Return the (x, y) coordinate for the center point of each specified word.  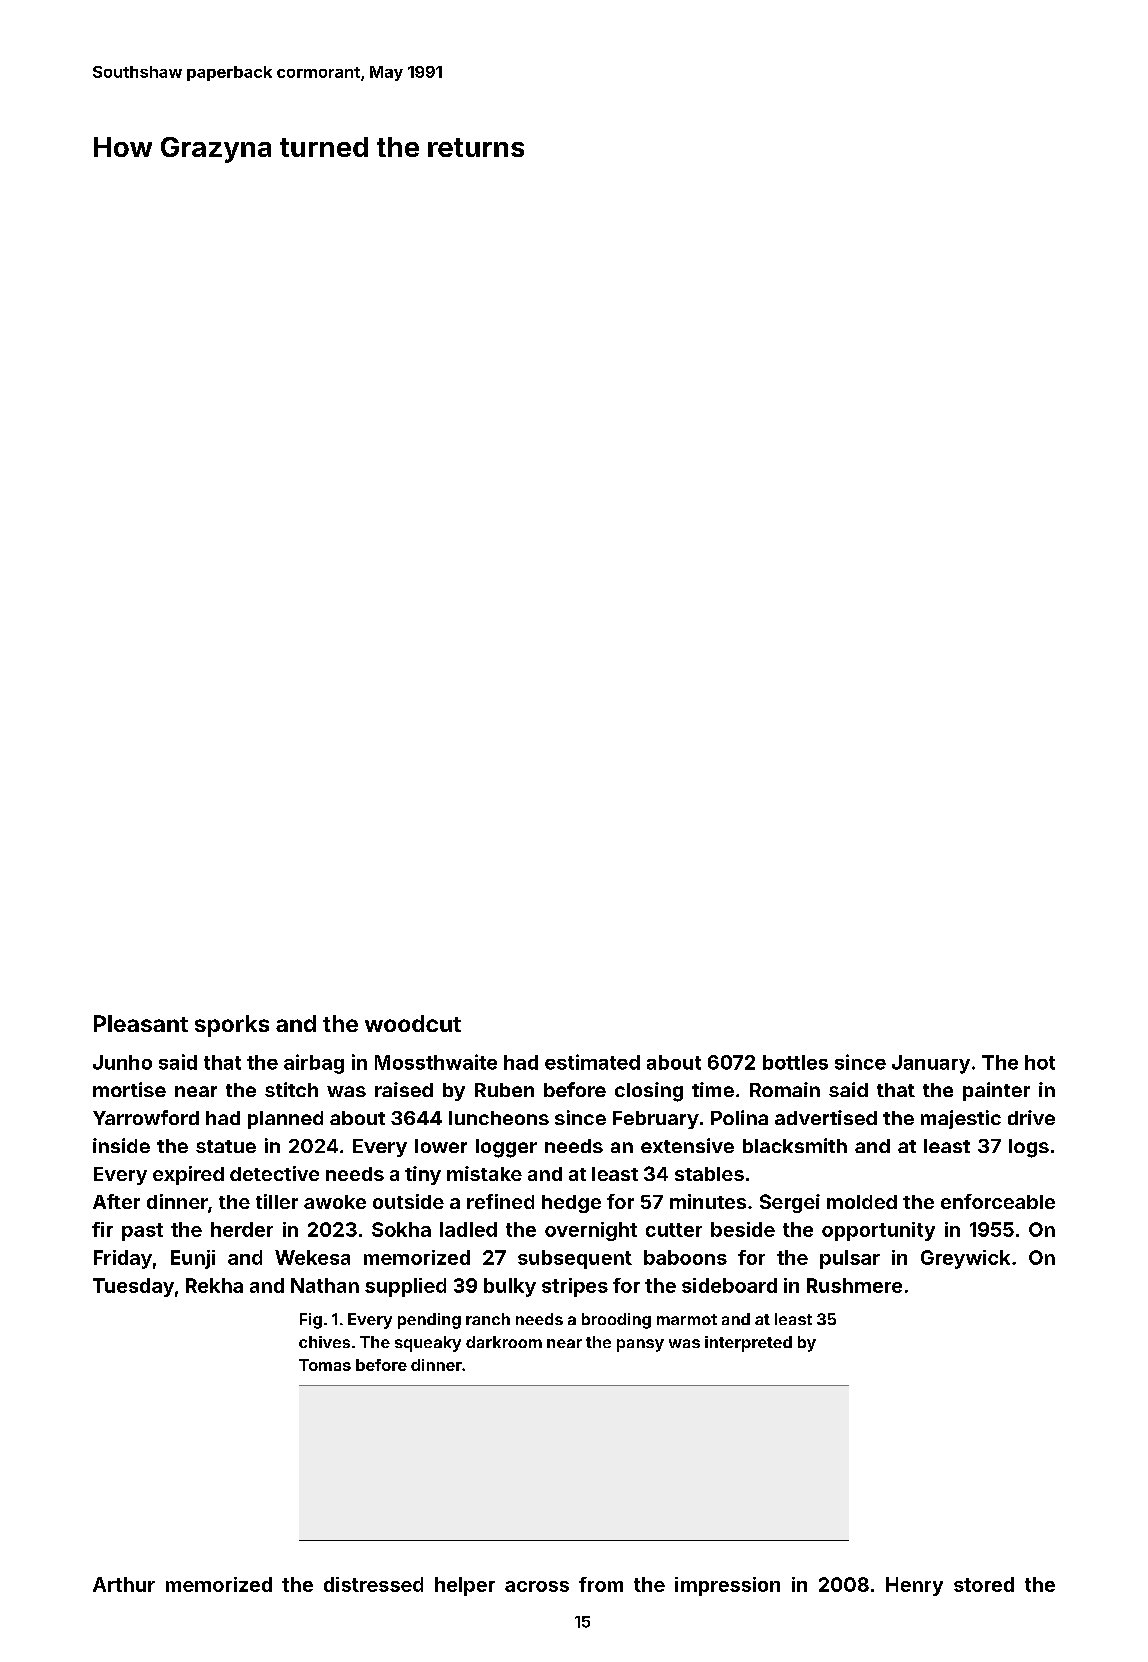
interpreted (748, 1344)
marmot (687, 1319)
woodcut (413, 1023)
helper (465, 1586)
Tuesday (133, 1287)
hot (1040, 1062)
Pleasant (141, 1023)
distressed (373, 1584)
